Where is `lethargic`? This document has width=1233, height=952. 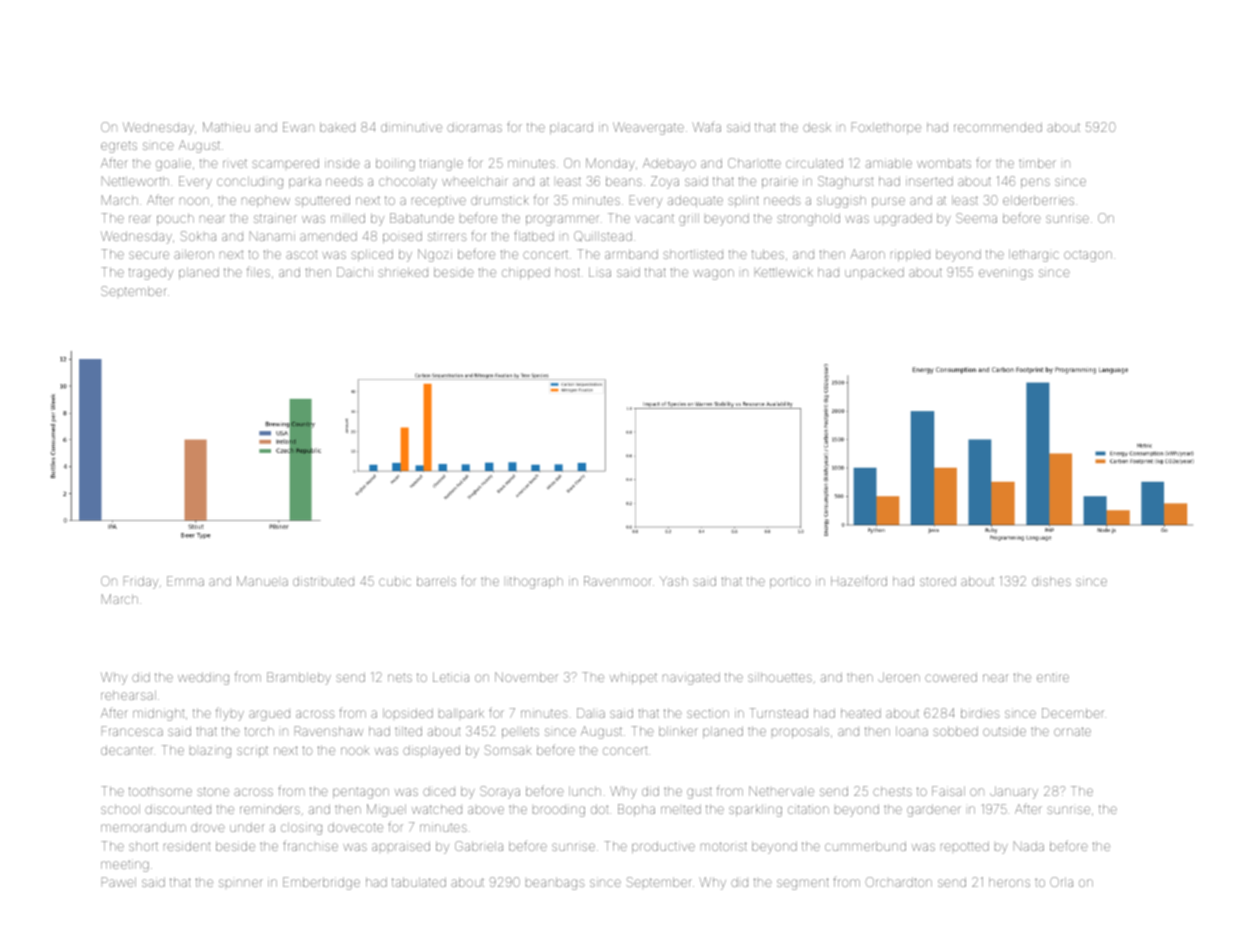 lethargic is located at coordinates (1034, 255).
